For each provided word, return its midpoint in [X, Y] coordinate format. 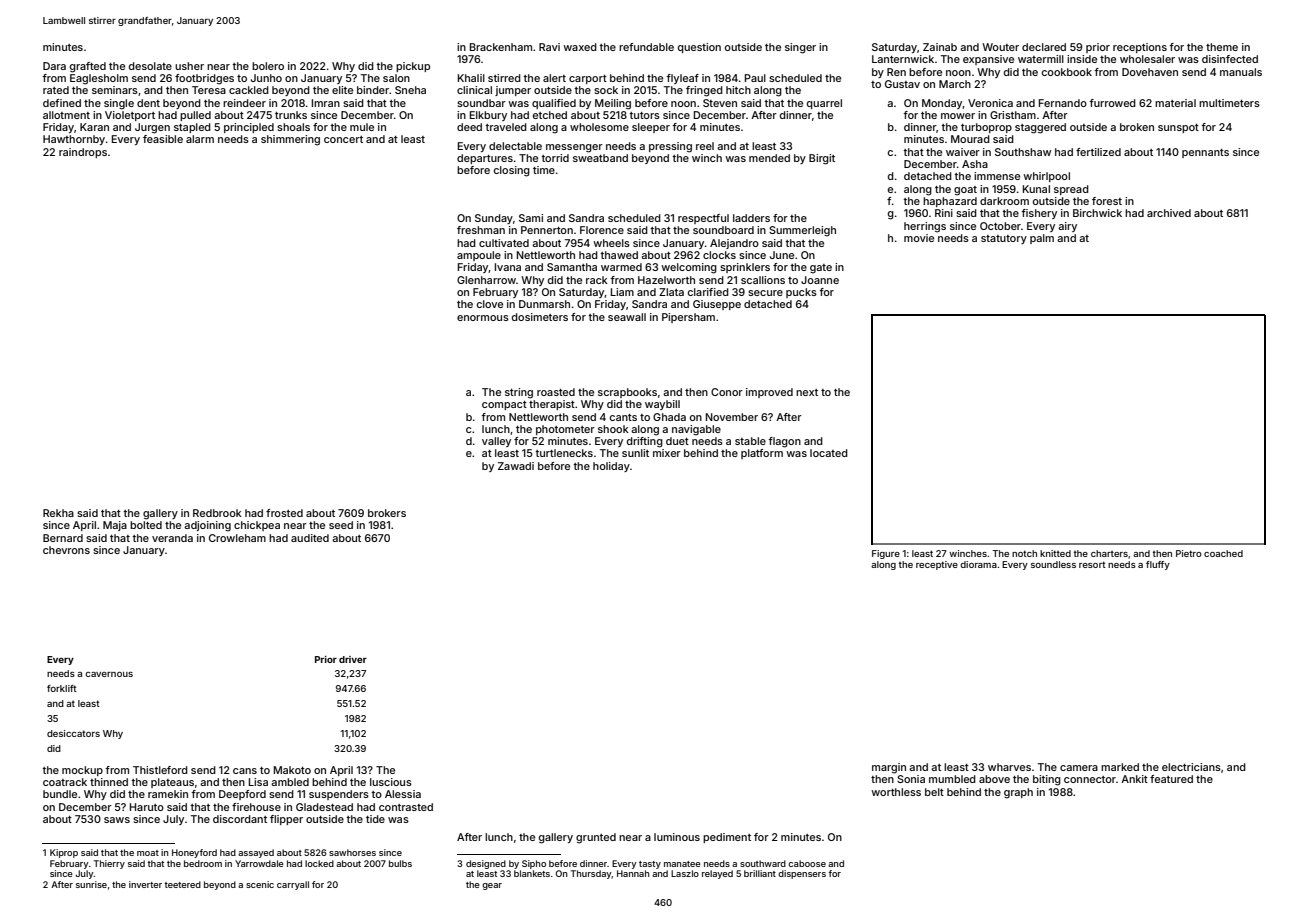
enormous [483, 318]
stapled [192, 128]
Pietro [1189, 553]
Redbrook [217, 513]
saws [117, 820]
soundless [1053, 564]
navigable [696, 430]
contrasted [406, 807]
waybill [662, 405]
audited [310, 538]
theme [1222, 47]
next [807, 392]
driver [353, 659]
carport [588, 79]
